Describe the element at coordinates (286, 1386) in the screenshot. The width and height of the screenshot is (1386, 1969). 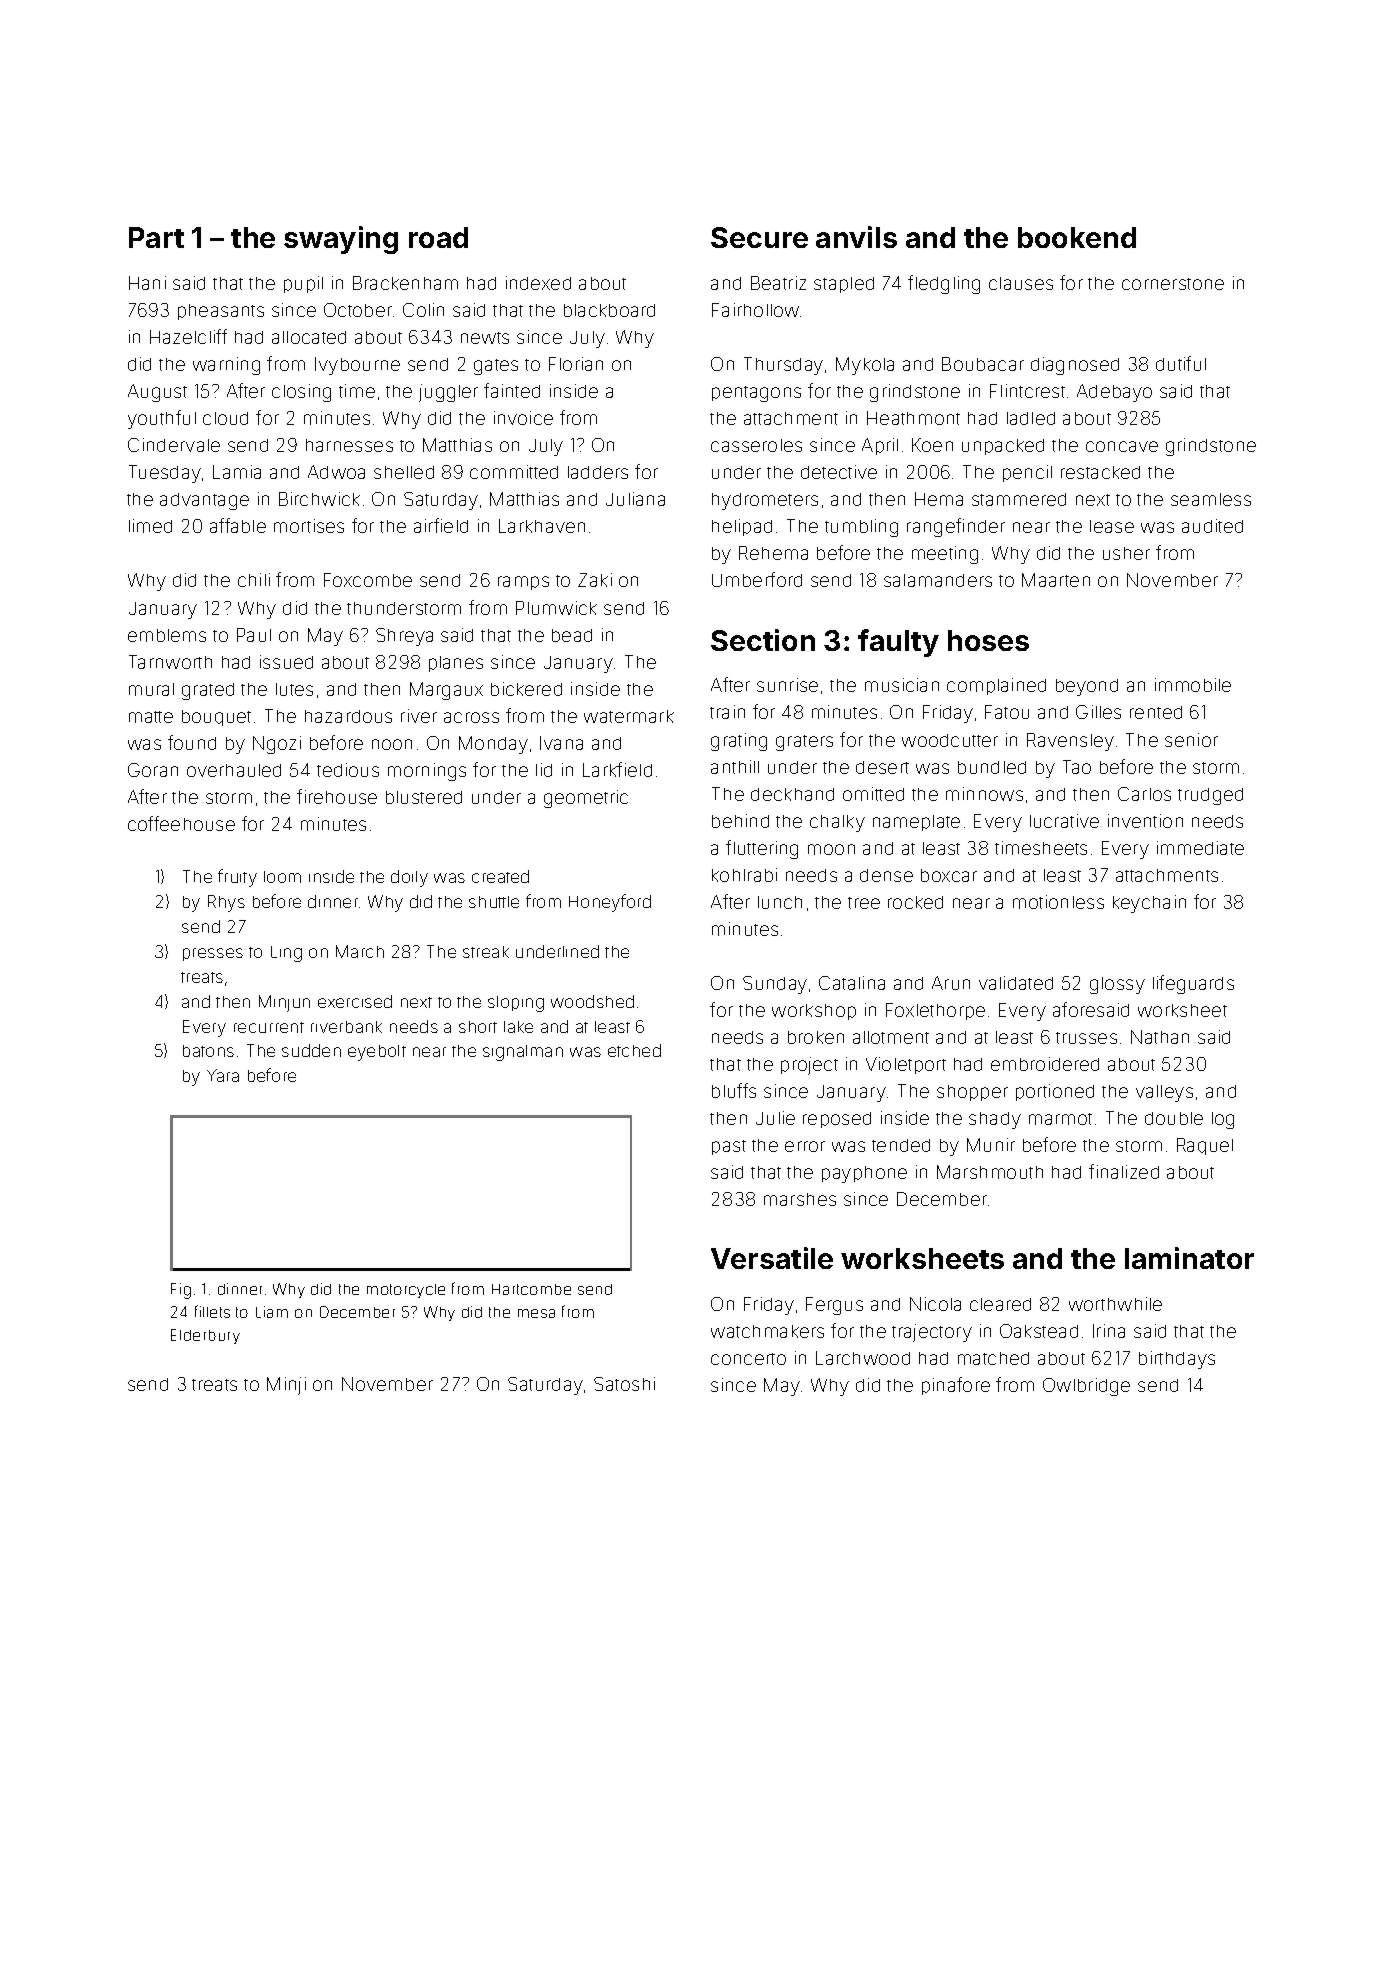
I see `Minji` at that location.
